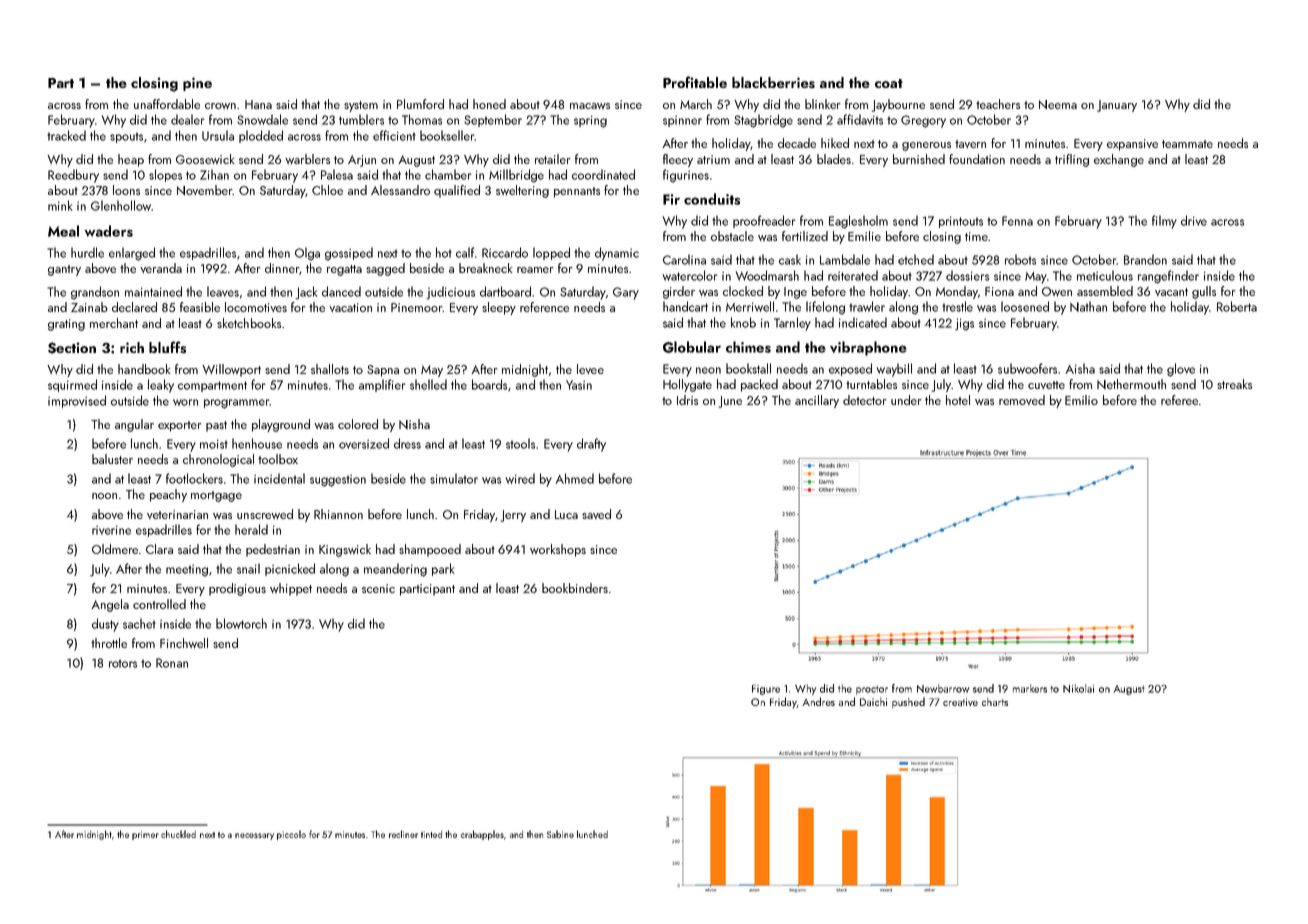 This screenshot has width=1308, height=924. Describe the element at coordinates (575, 588) in the screenshot. I see `bookbinders` at that location.
